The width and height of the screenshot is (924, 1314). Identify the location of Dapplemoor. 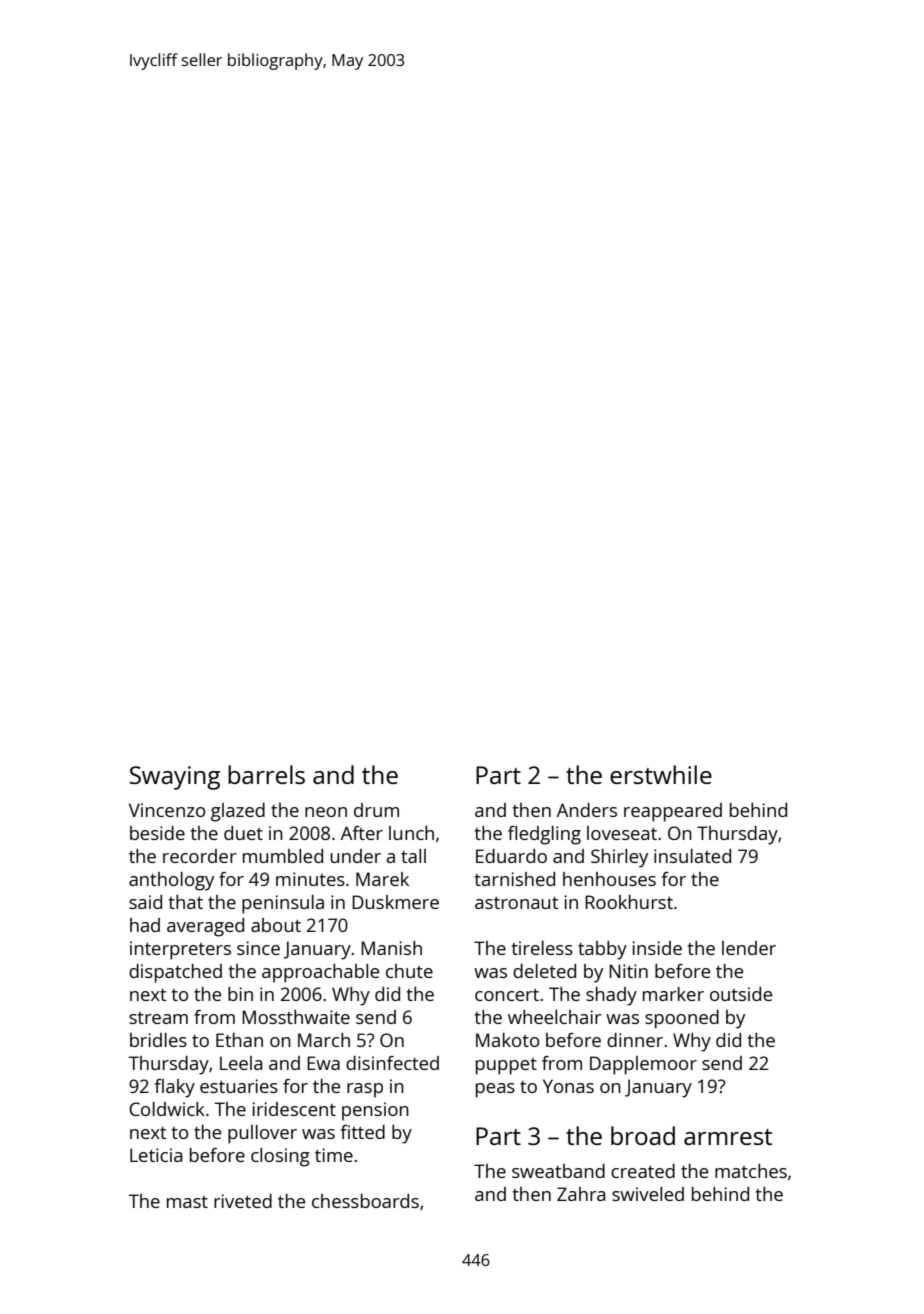
(643, 1065).
